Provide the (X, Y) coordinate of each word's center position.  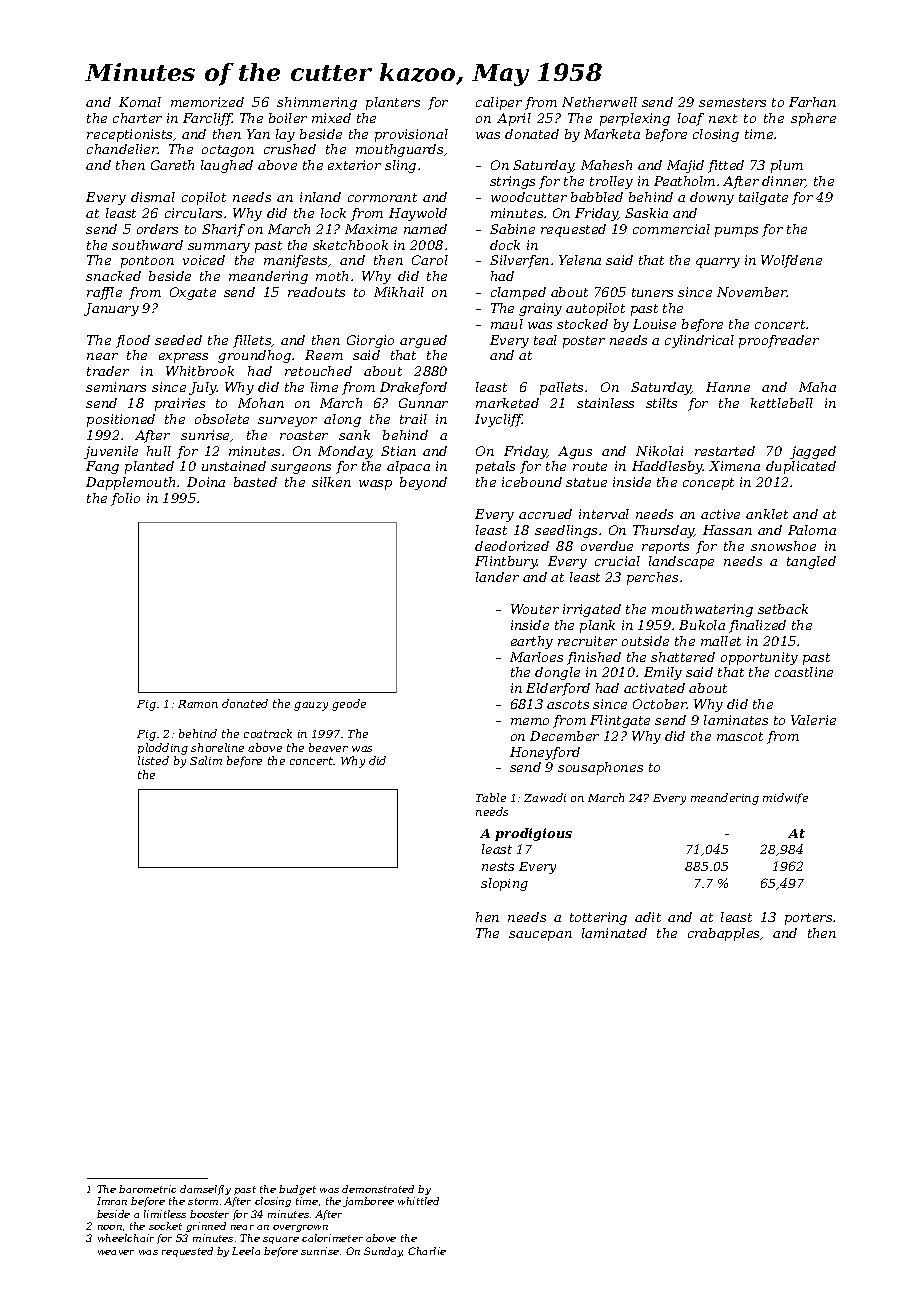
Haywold (418, 214)
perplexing (635, 119)
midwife (785, 798)
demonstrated (378, 1189)
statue (586, 482)
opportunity (759, 658)
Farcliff (208, 119)
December (564, 736)
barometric (147, 1189)
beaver (328, 747)
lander (497, 577)
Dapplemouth (130, 483)
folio (125, 499)
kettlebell (782, 403)
